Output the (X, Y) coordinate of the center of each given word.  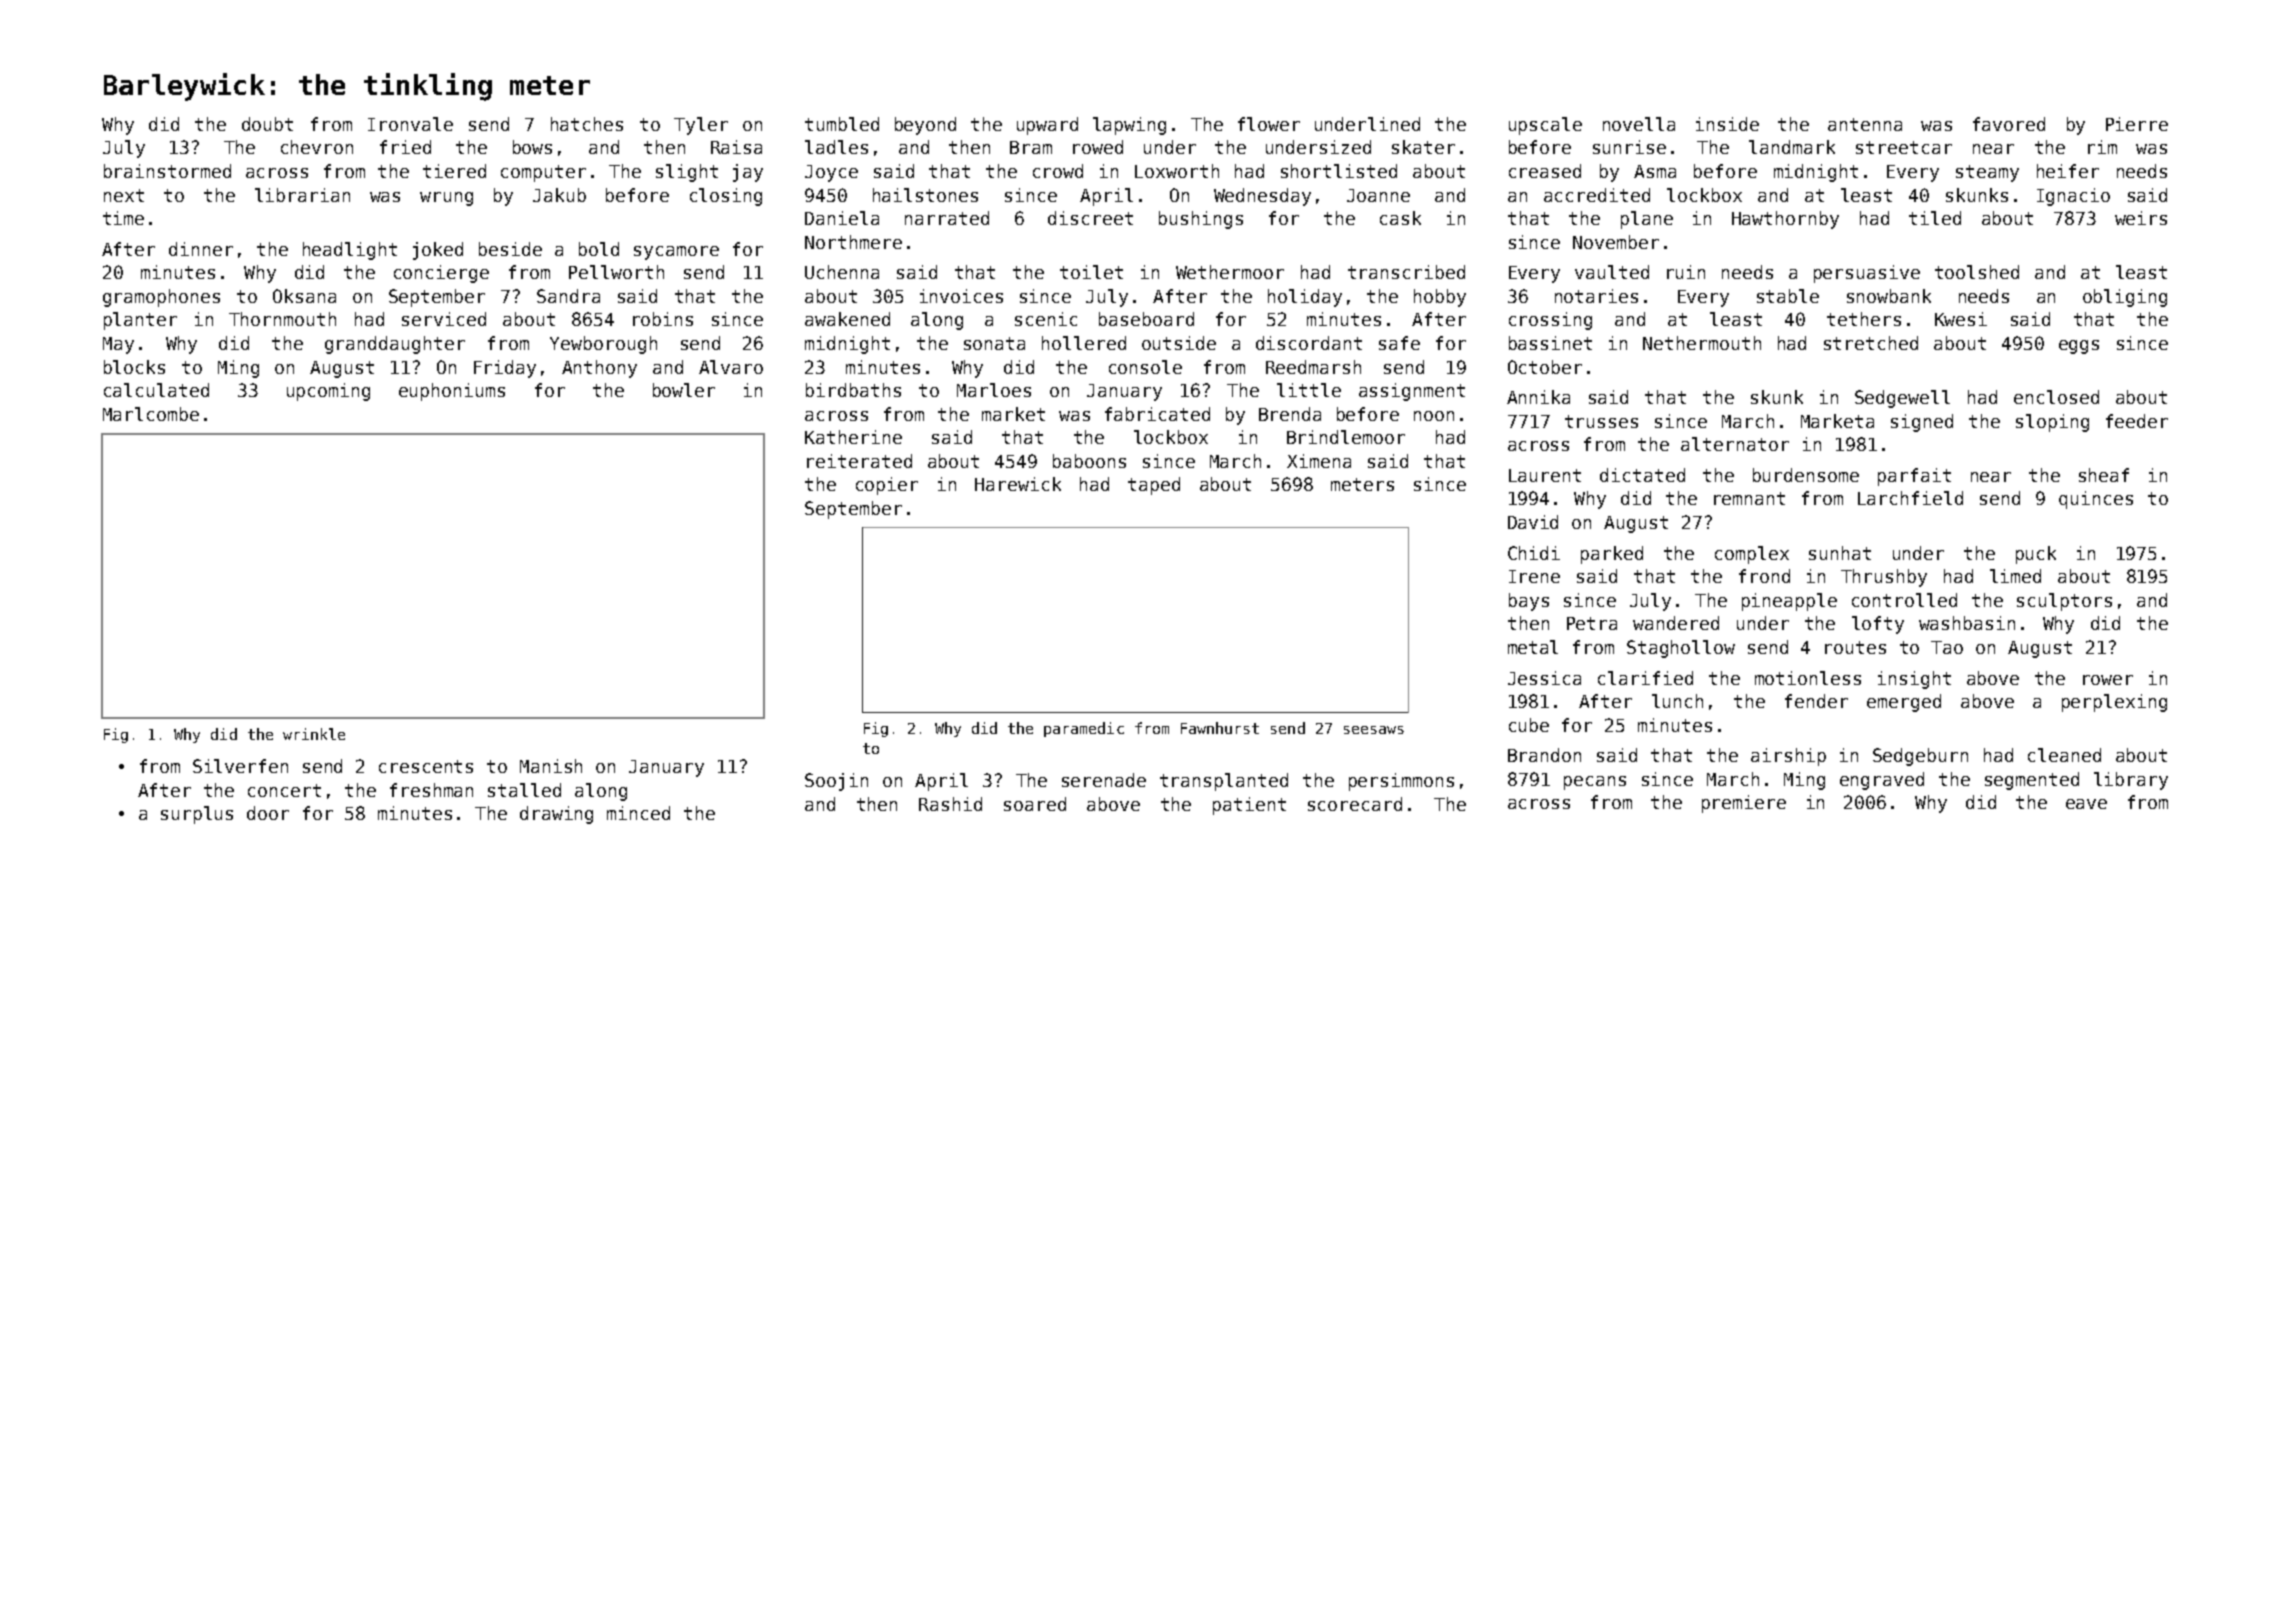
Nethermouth (1702, 343)
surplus (197, 815)
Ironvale (410, 124)
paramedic (1084, 729)
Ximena (1319, 461)
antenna (1865, 124)
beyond (925, 126)
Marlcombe (151, 414)
